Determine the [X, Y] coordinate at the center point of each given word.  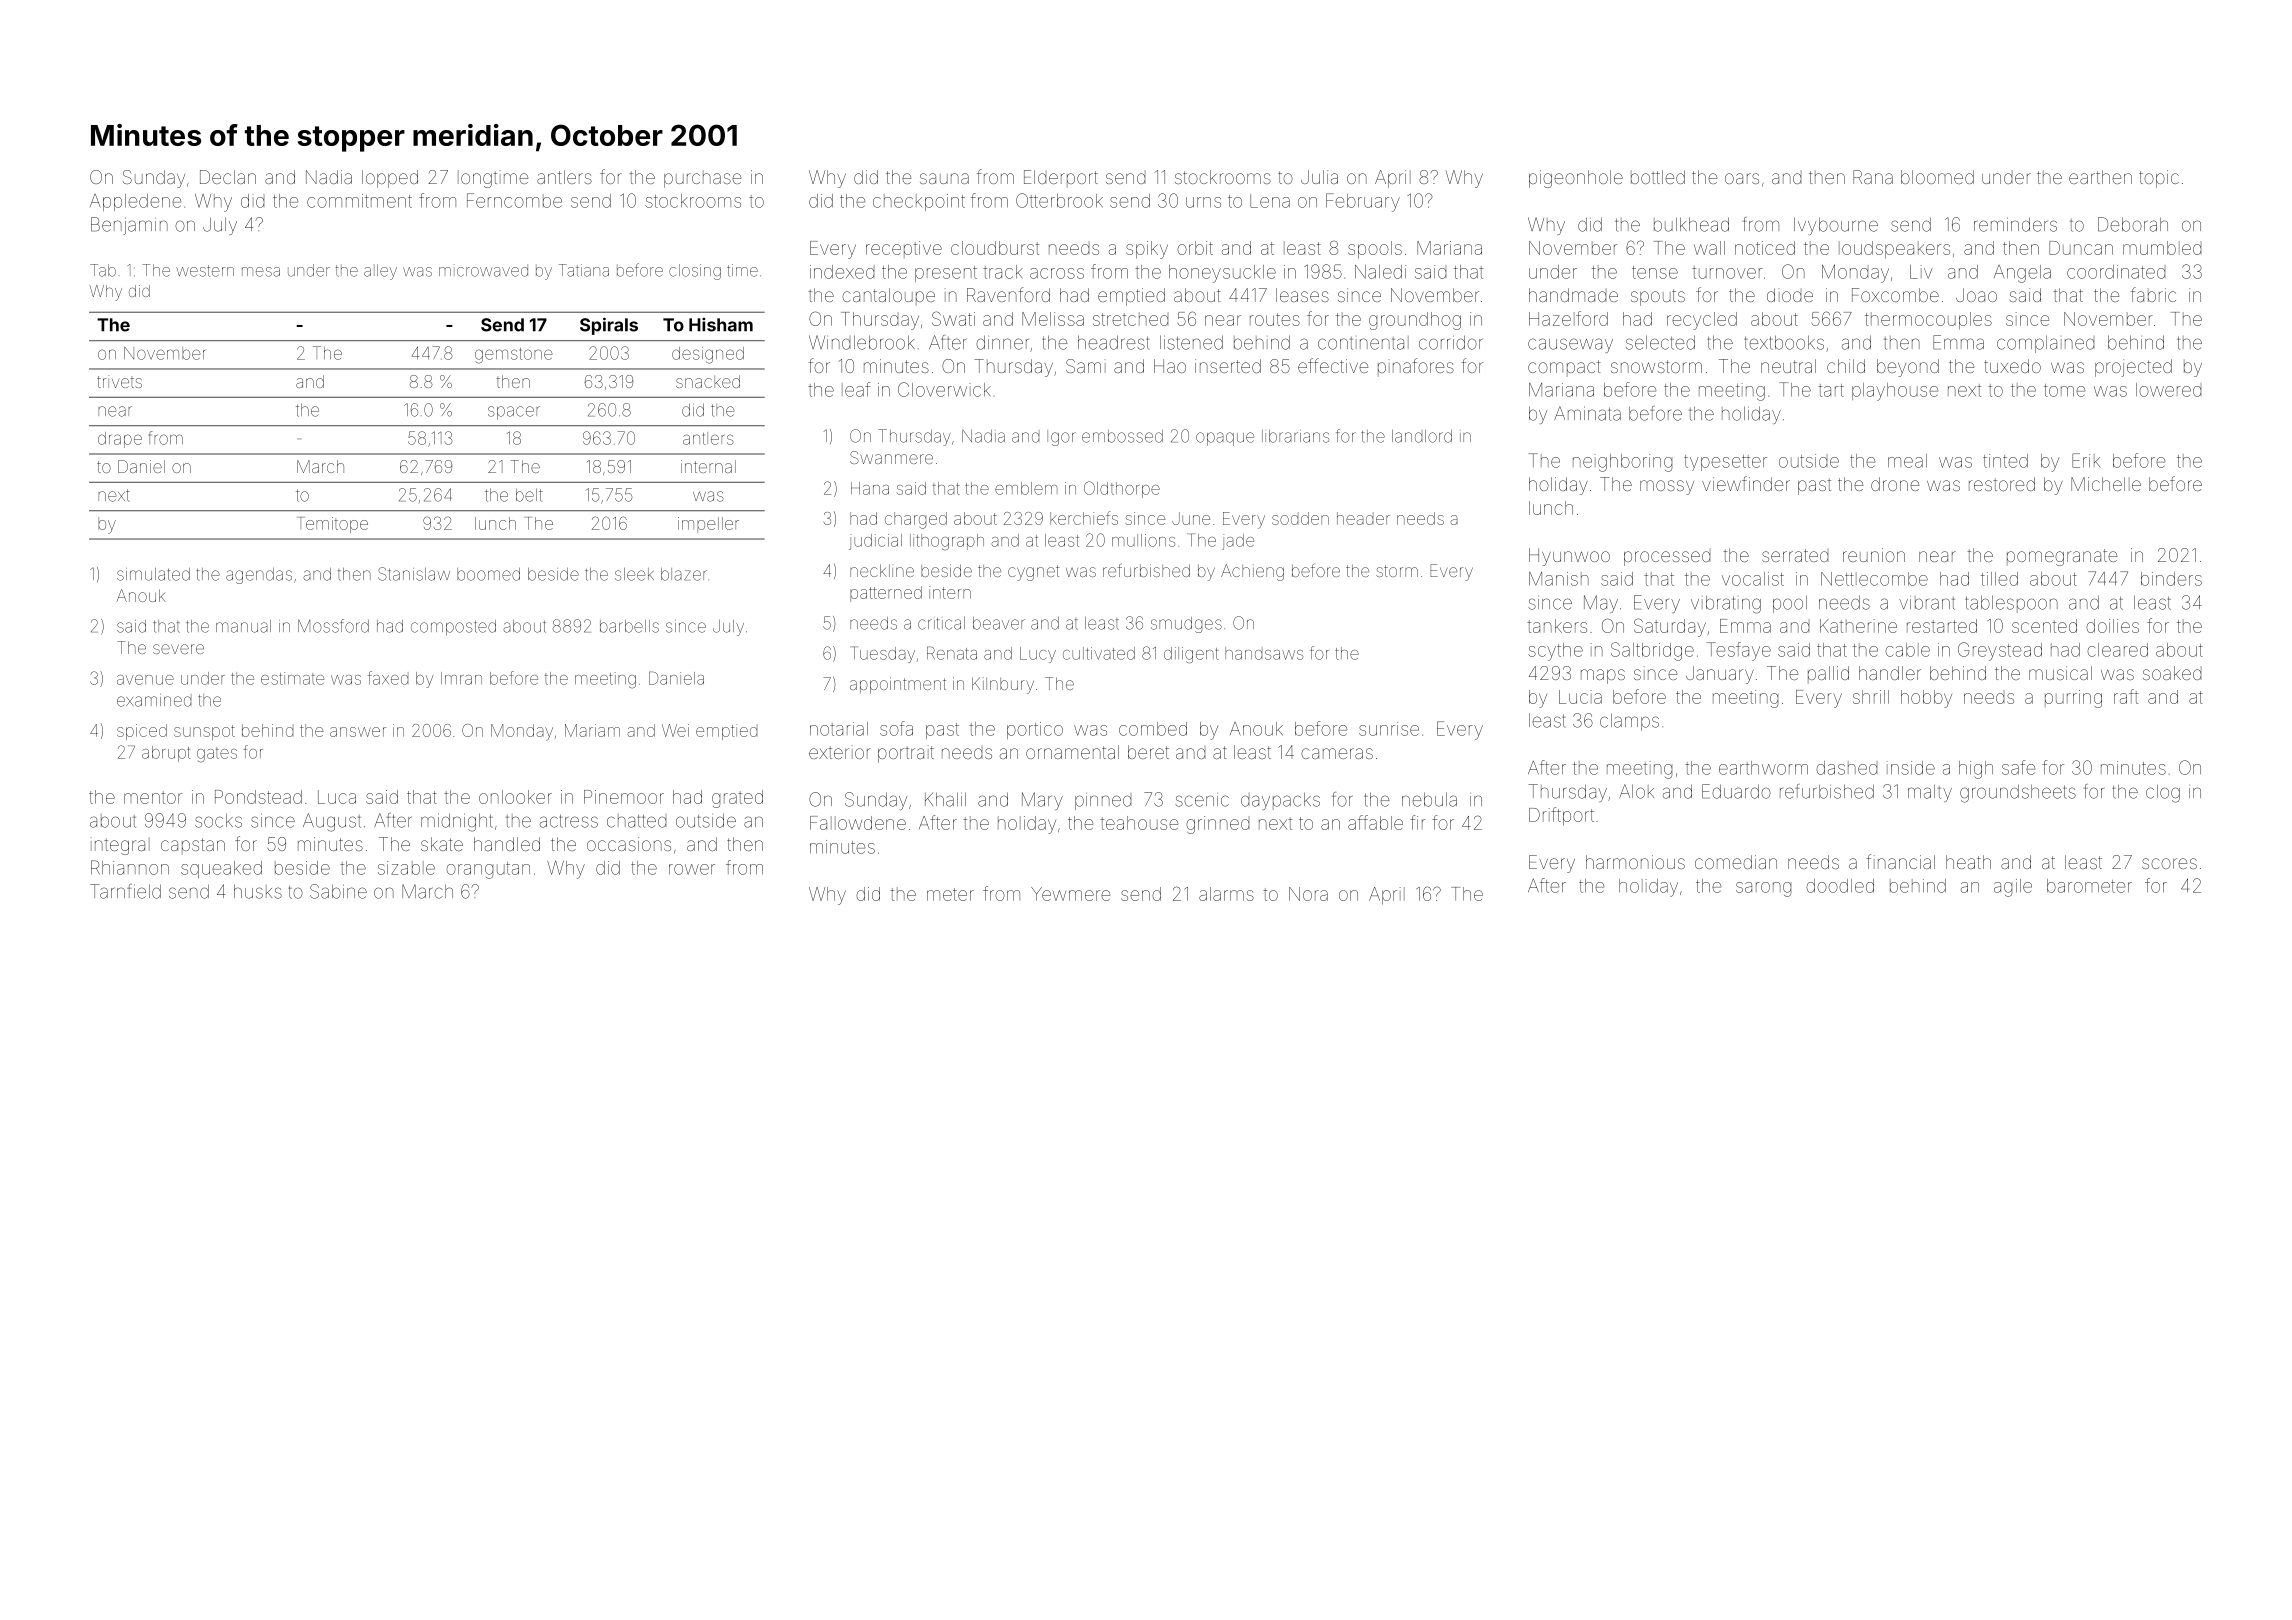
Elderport [1061, 178]
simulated [153, 574]
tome [2064, 390]
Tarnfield [125, 891]
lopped [390, 179]
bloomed [1937, 177]
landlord [1422, 436]
